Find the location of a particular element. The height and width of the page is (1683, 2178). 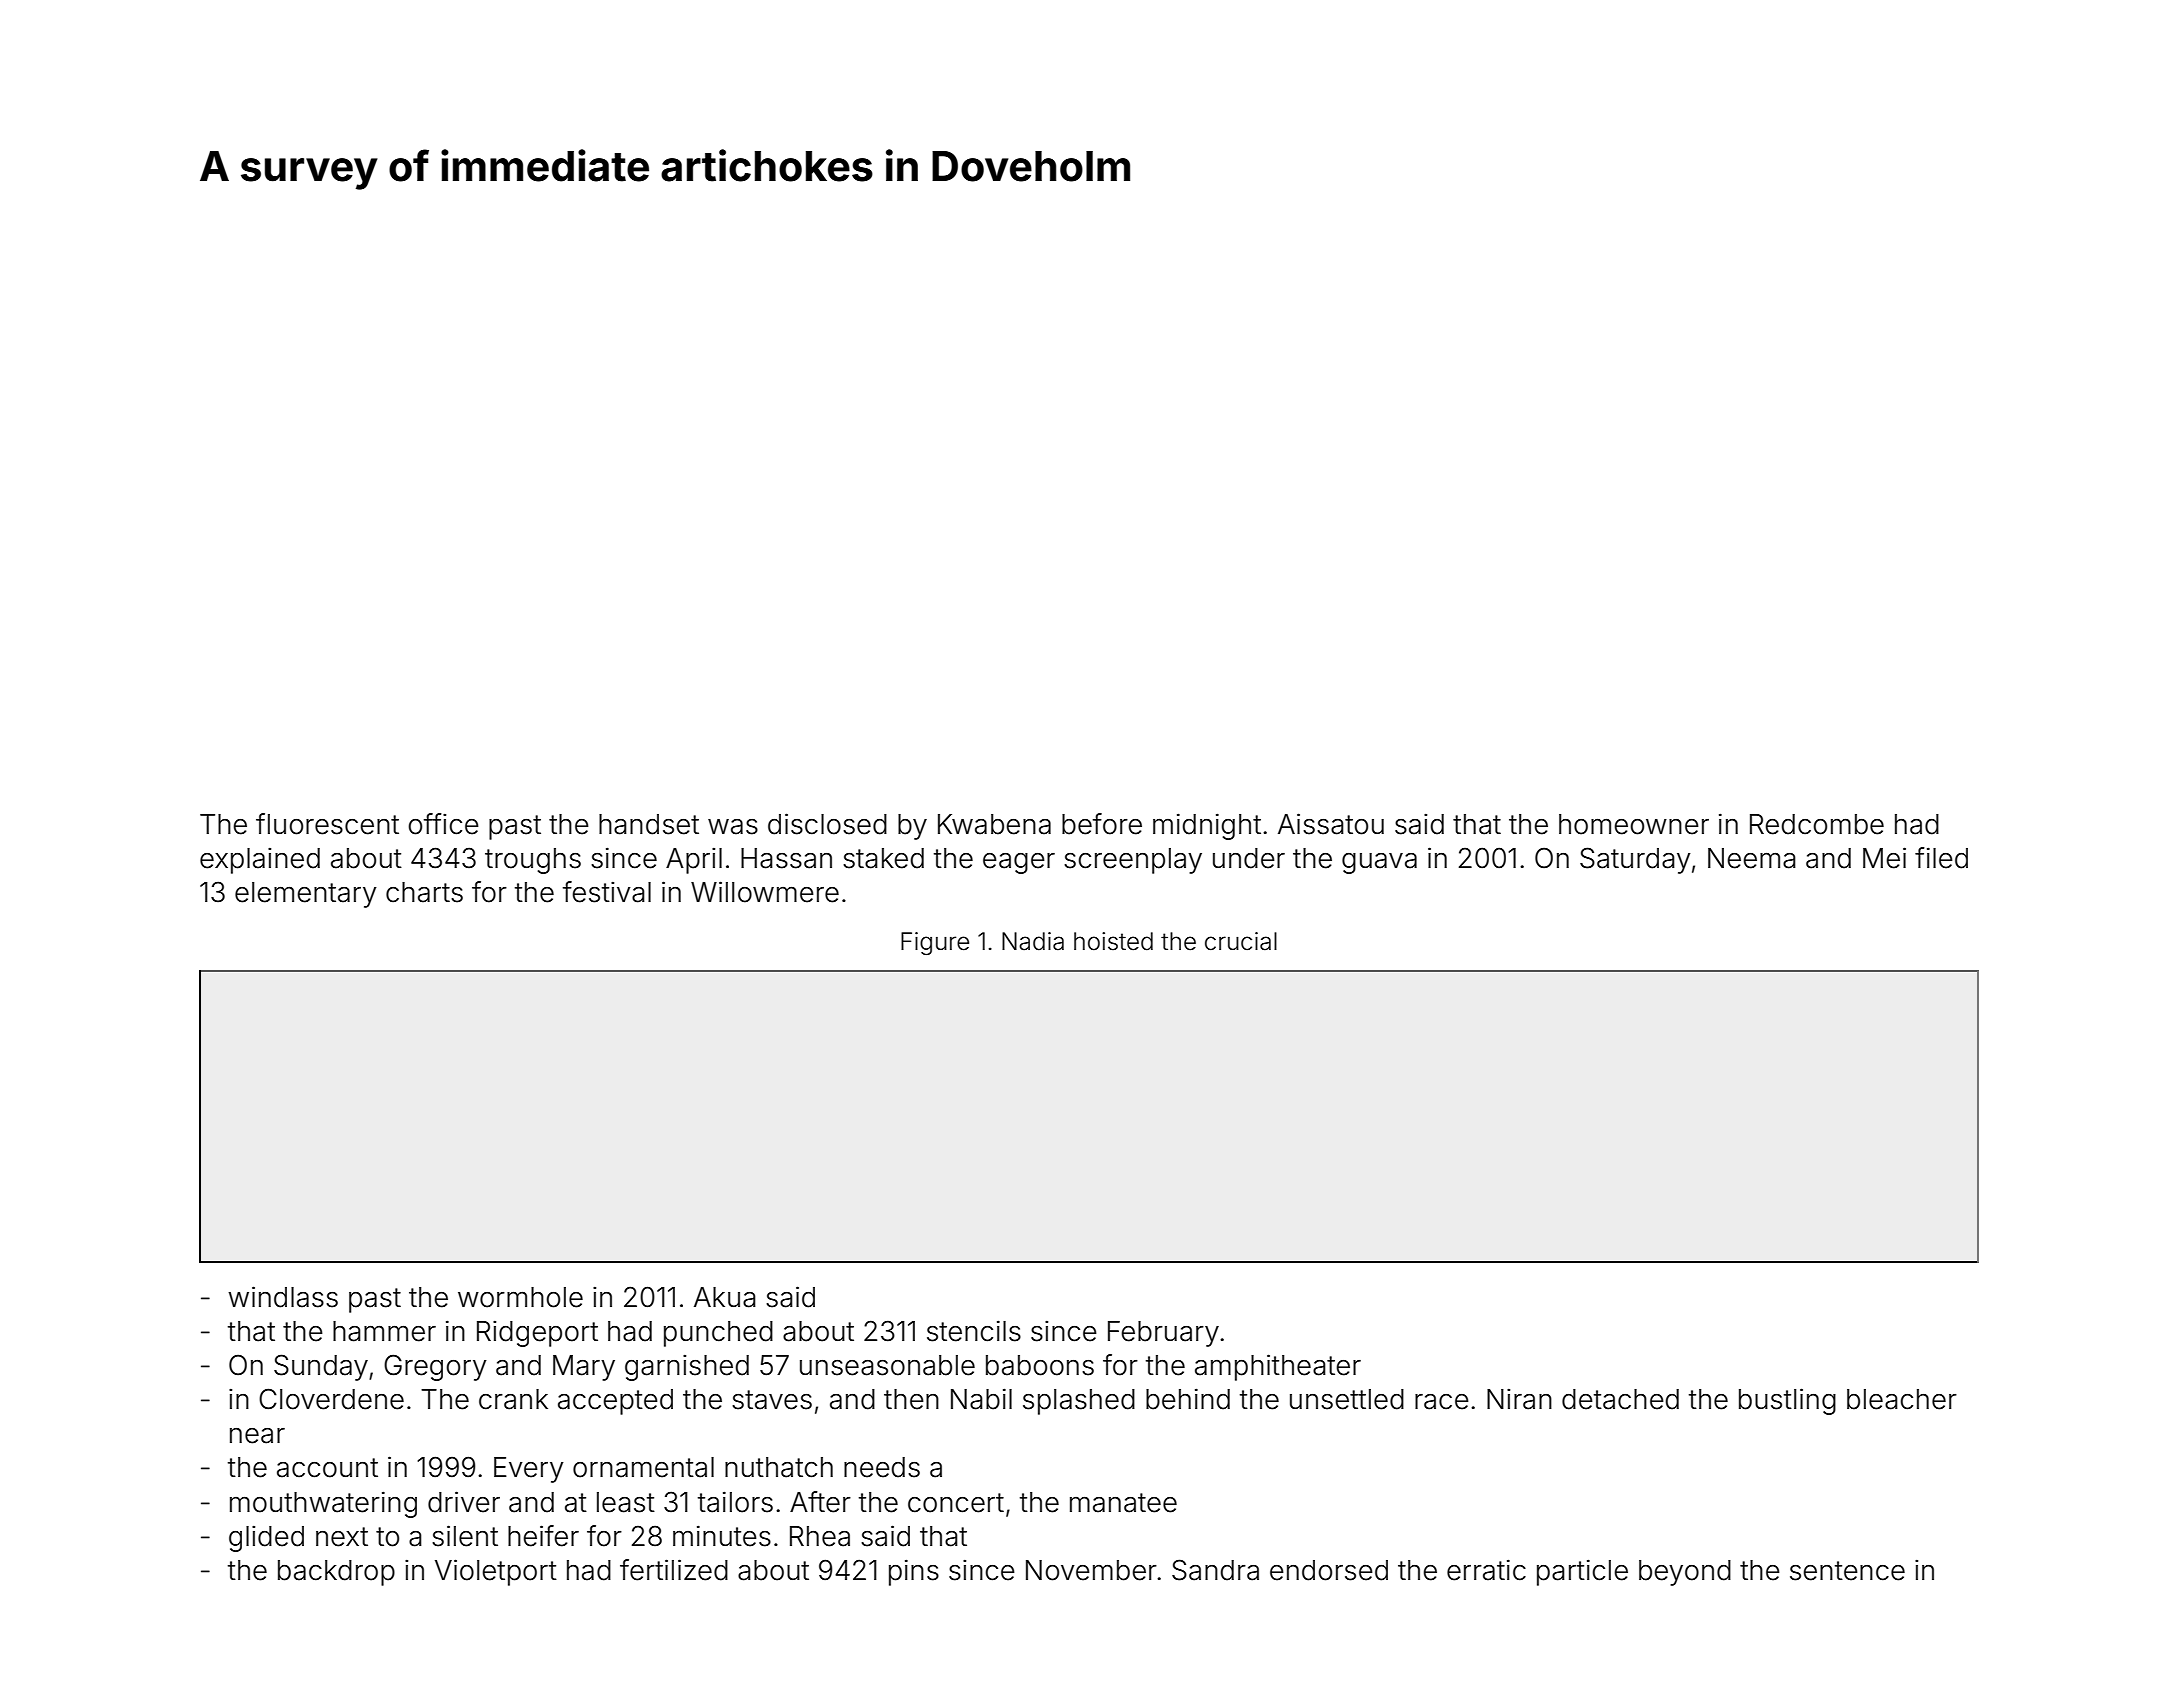

Sandra is located at coordinates (1215, 1570).
